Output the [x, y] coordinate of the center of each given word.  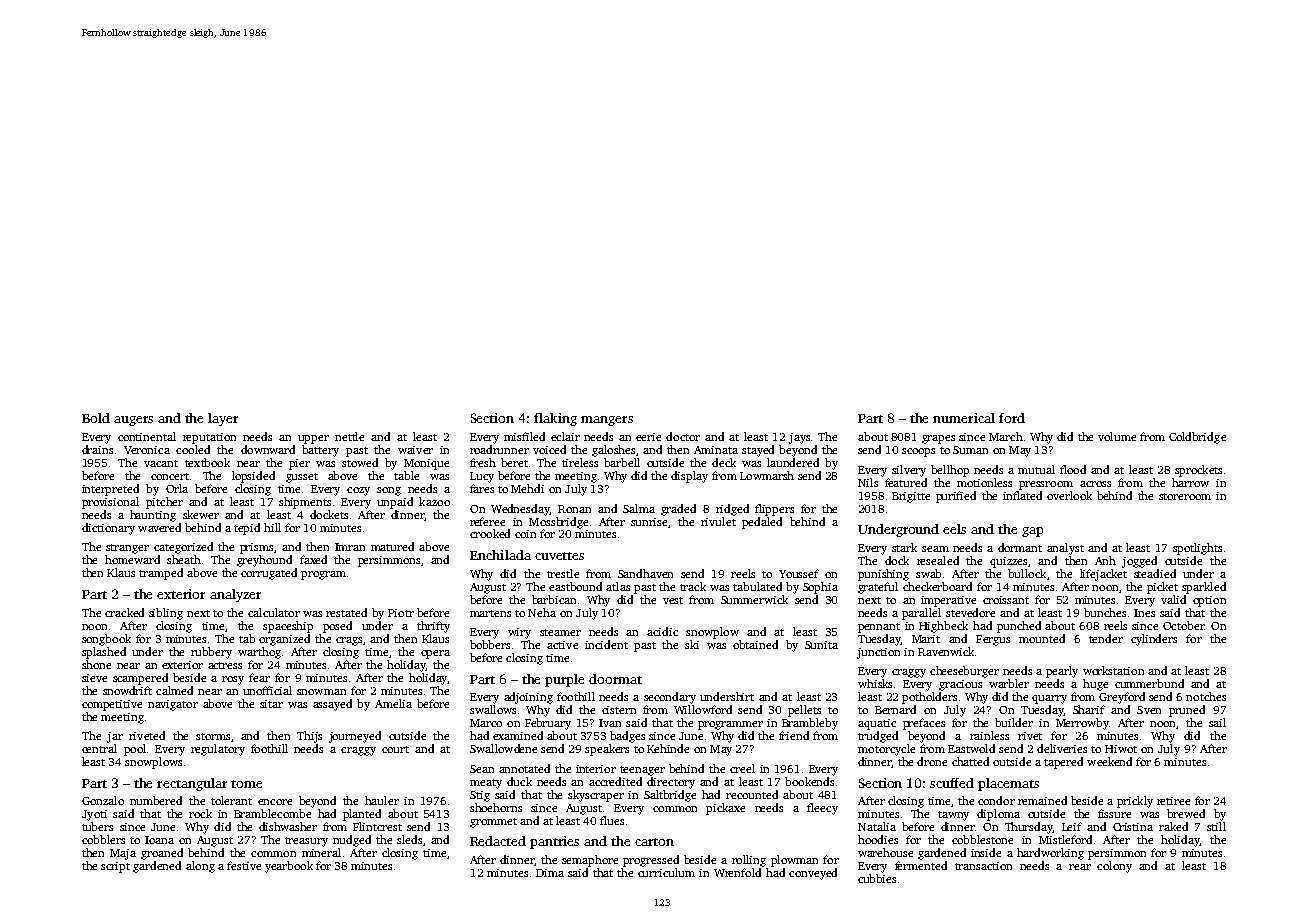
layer [223, 419]
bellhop [950, 471]
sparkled [1204, 588]
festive [244, 865]
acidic [662, 631]
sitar [271, 704]
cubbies [877, 878]
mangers [607, 421]
